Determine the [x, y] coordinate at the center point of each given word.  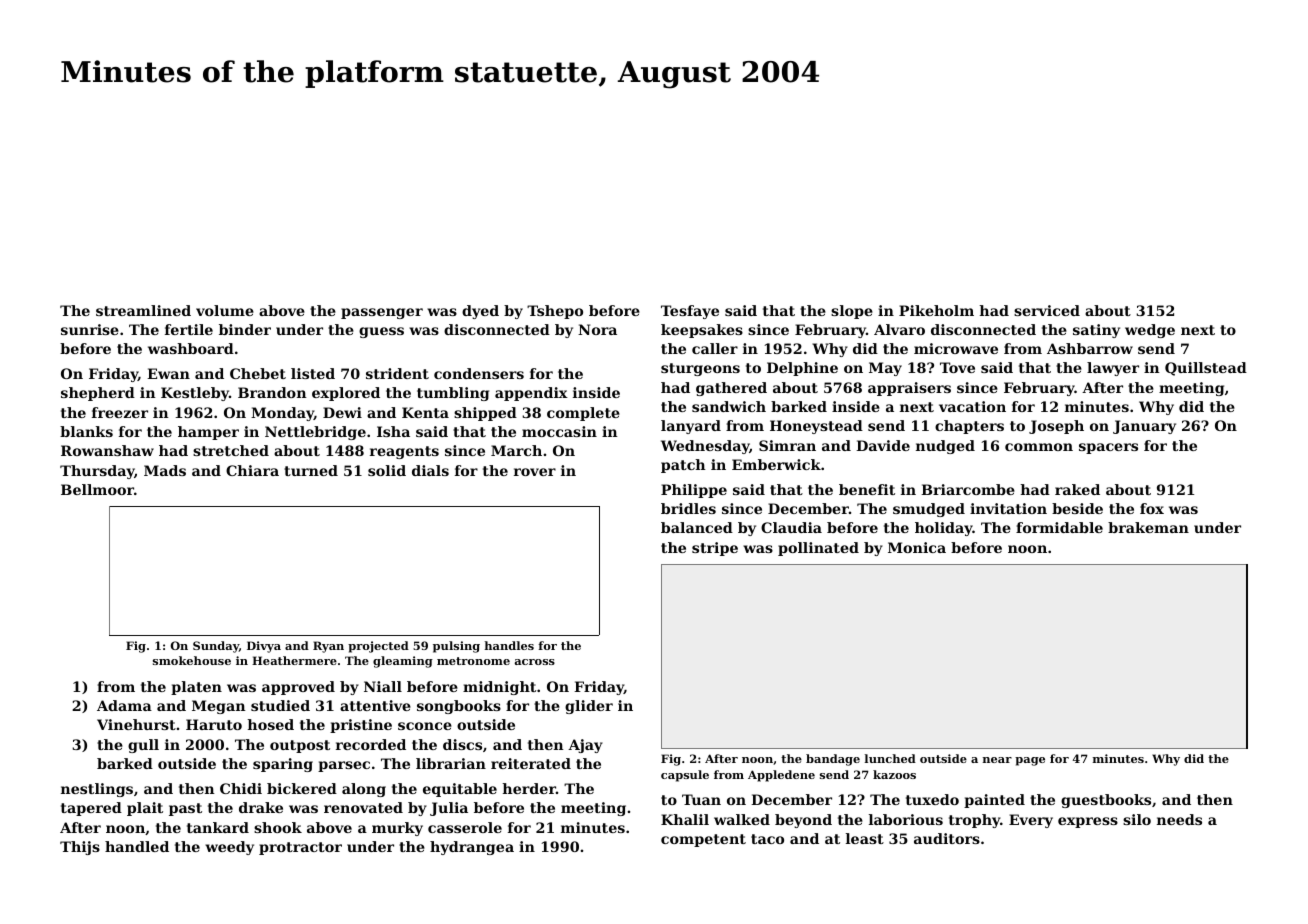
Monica [917, 547]
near [997, 760]
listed [313, 373]
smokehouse [192, 660]
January [1144, 427]
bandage [833, 760]
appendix [531, 394]
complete [583, 414]
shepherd [98, 394]
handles [509, 645]
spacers [1108, 448]
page [1030, 761]
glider [589, 707]
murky [397, 829]
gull [143, 746]
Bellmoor [97, 489]
